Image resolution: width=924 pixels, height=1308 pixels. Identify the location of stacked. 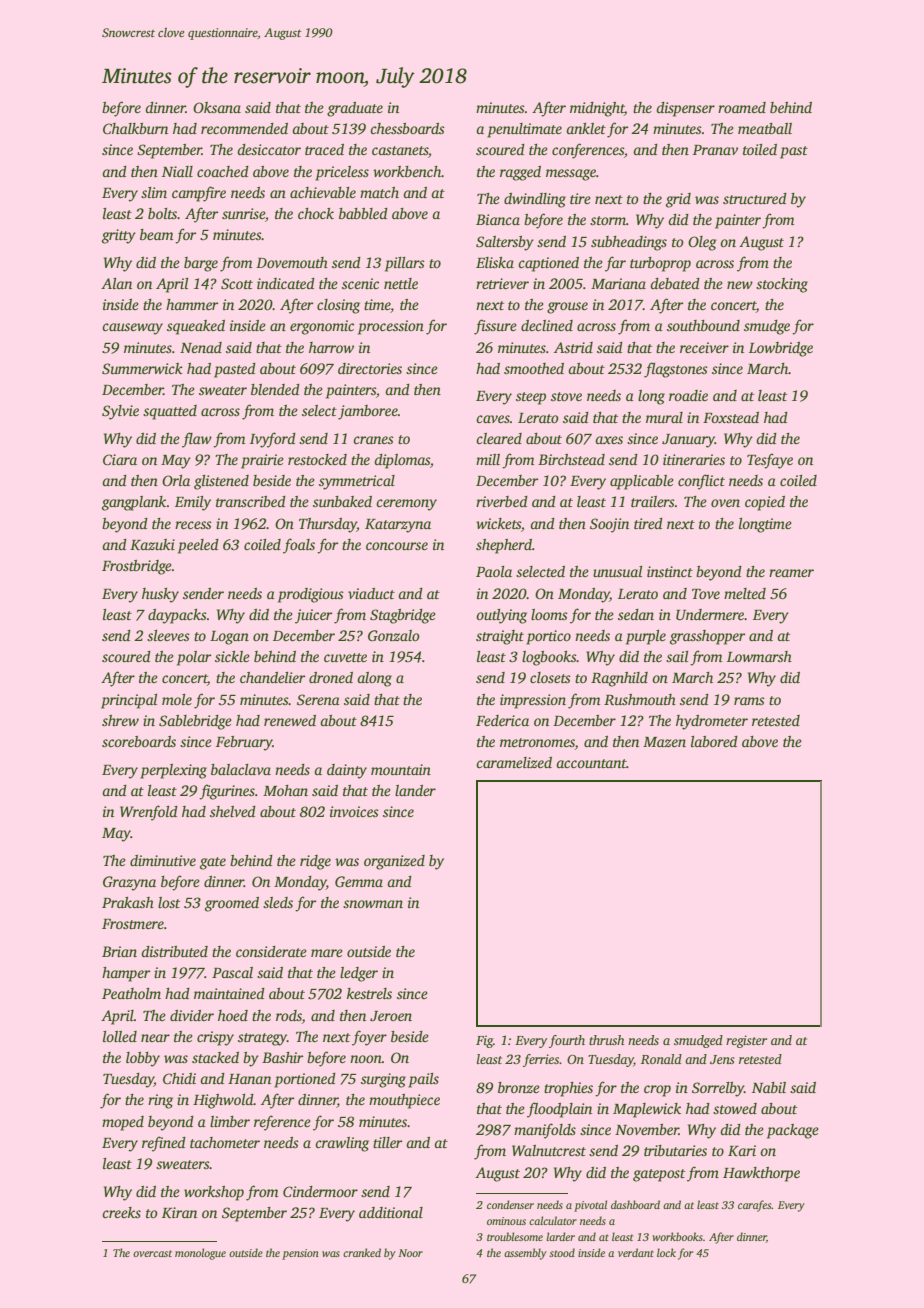
(215, 1057).
